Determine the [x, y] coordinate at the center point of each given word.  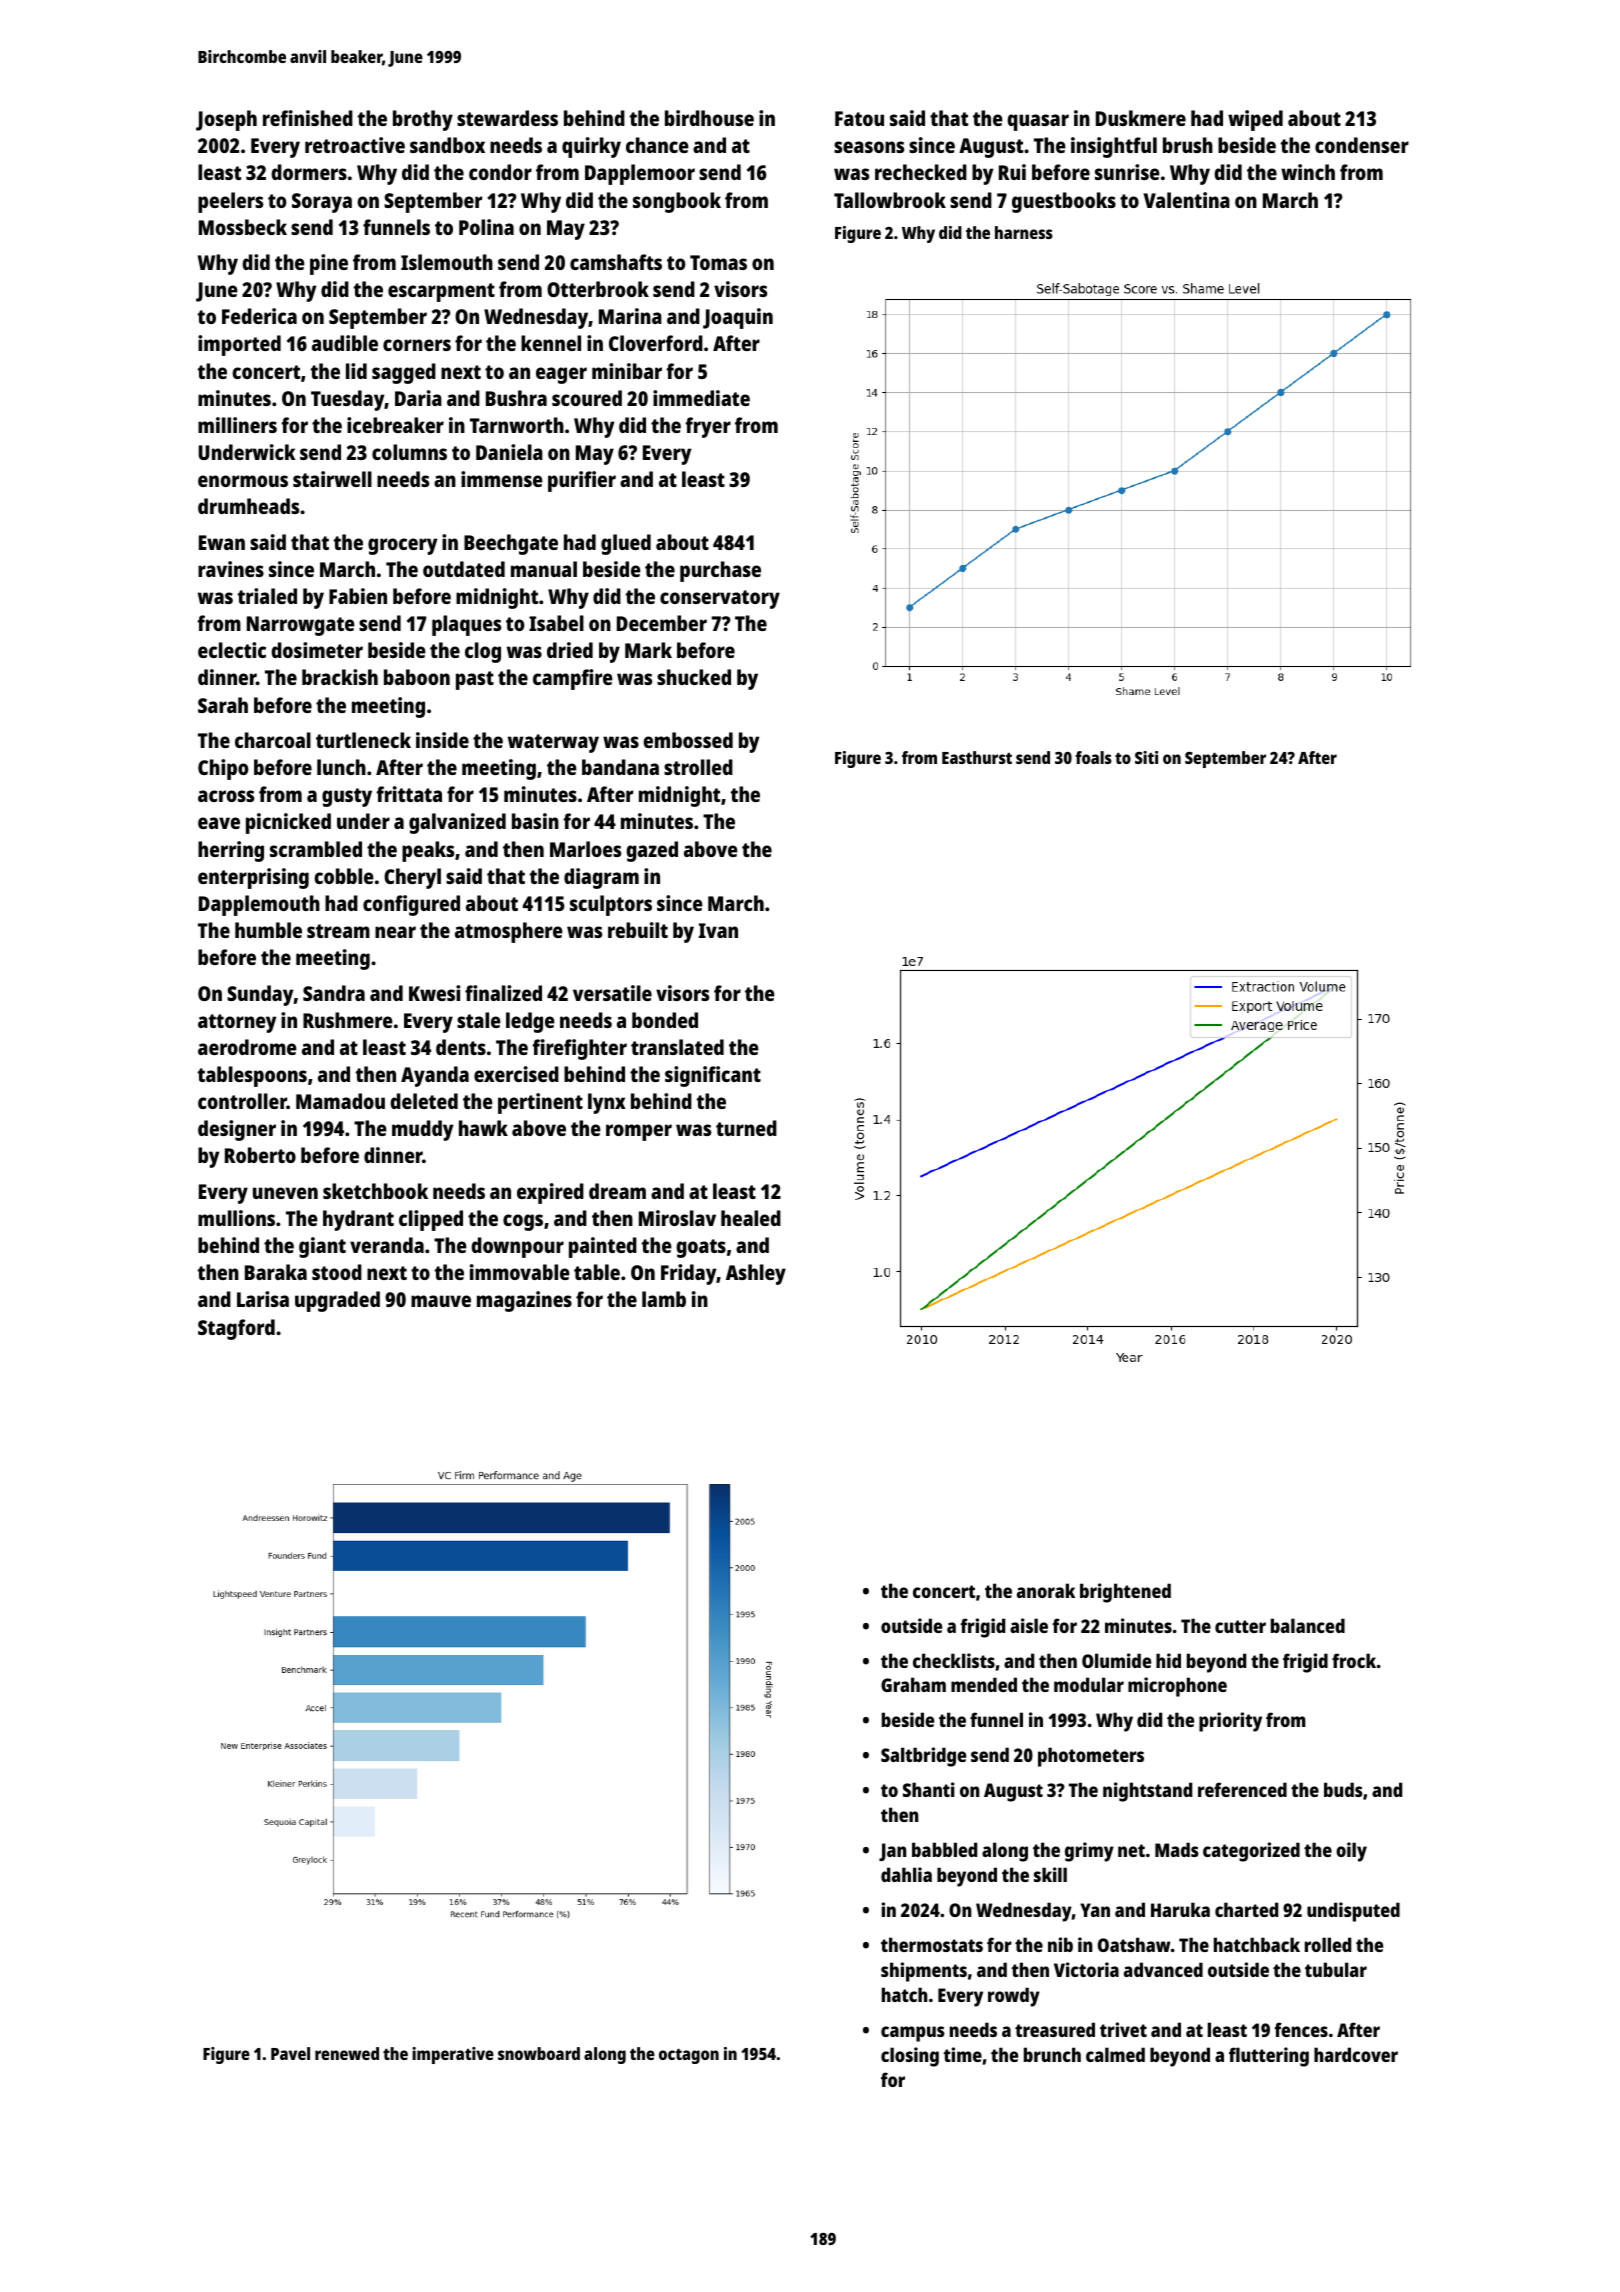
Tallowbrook [890, 200]
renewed [347, 2053]
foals [1093, 757]
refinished [308, 118]
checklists [954, 1660]
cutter [1240, 1626]
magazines [524, 1301]
